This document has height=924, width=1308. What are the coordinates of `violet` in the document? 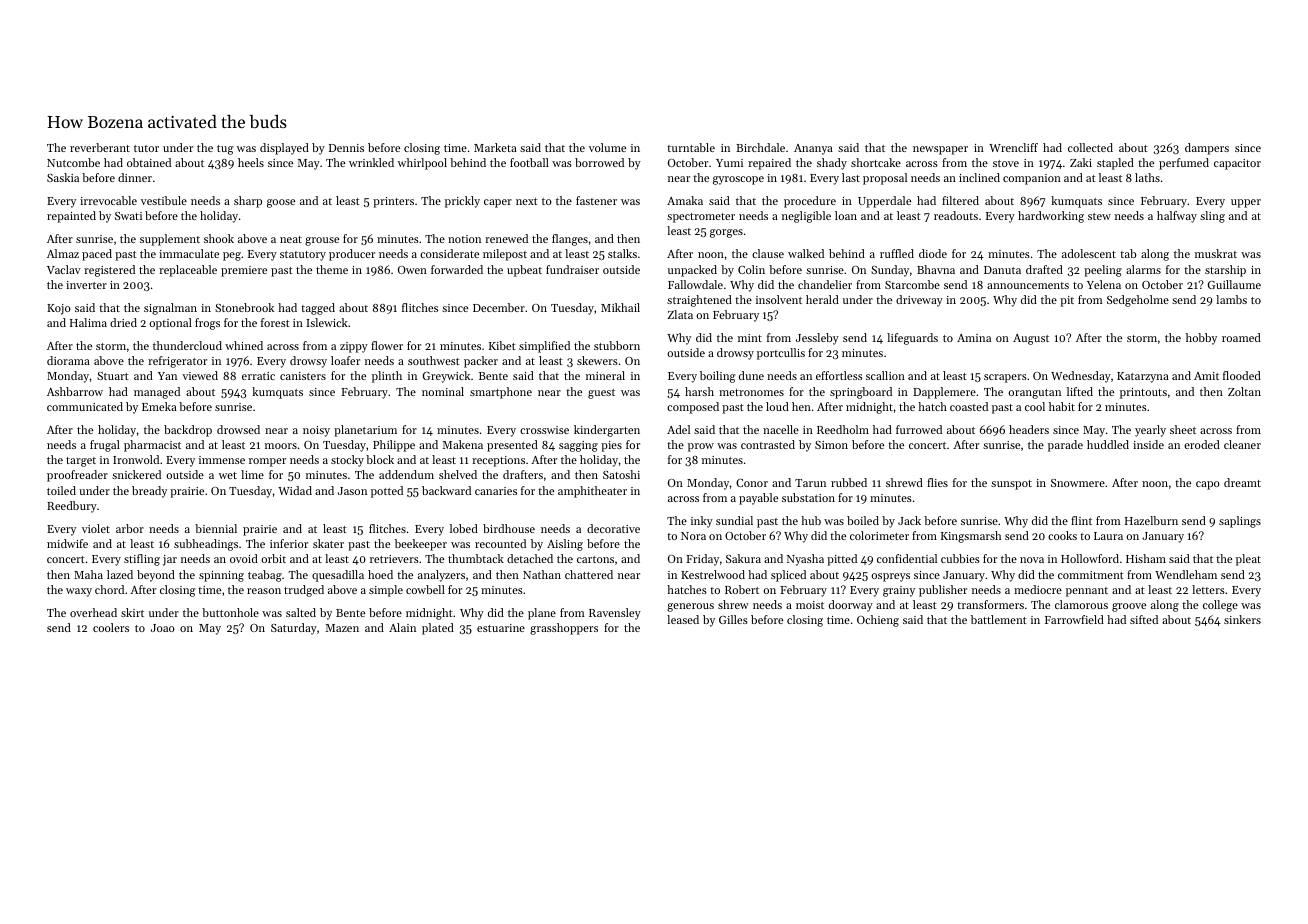 It's located at (96, 528).
